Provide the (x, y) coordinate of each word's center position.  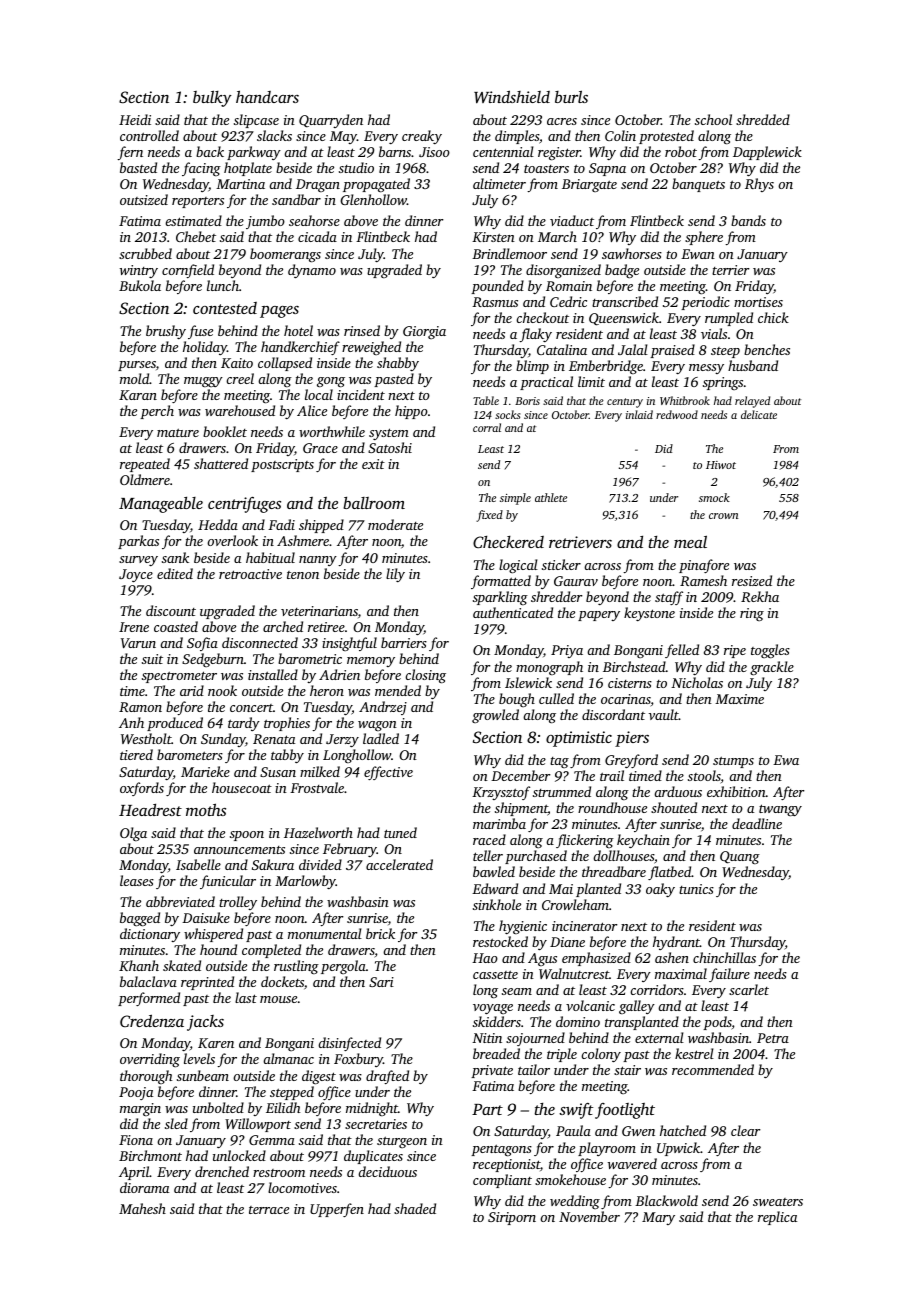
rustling (296, 967)
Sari (381, 982)
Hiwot (721, 465)
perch (157, 412)
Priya (567, 651)
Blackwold (666, 1200)
